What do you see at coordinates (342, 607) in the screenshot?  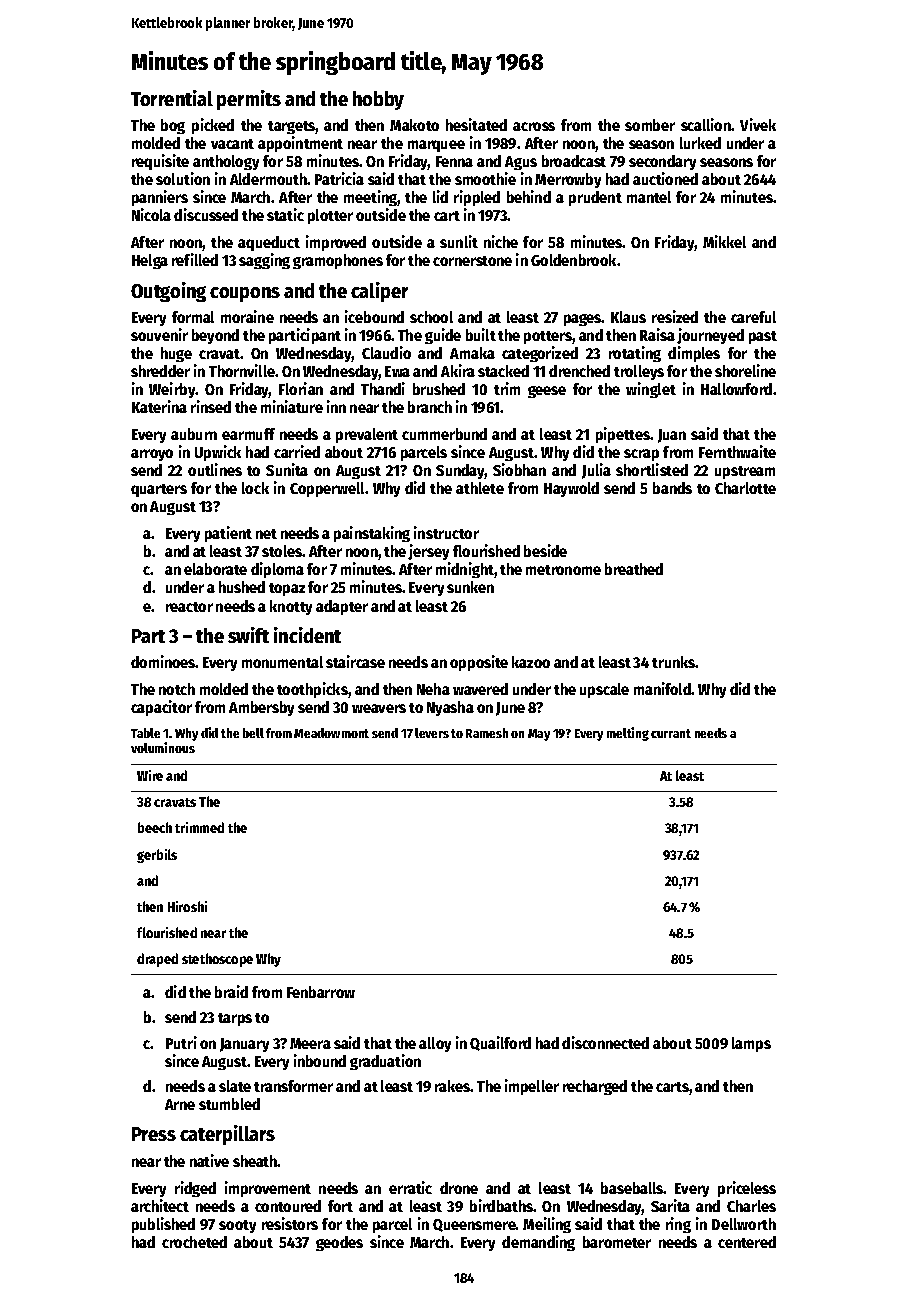 I see `adapter` at bounding box center [342, 607].
